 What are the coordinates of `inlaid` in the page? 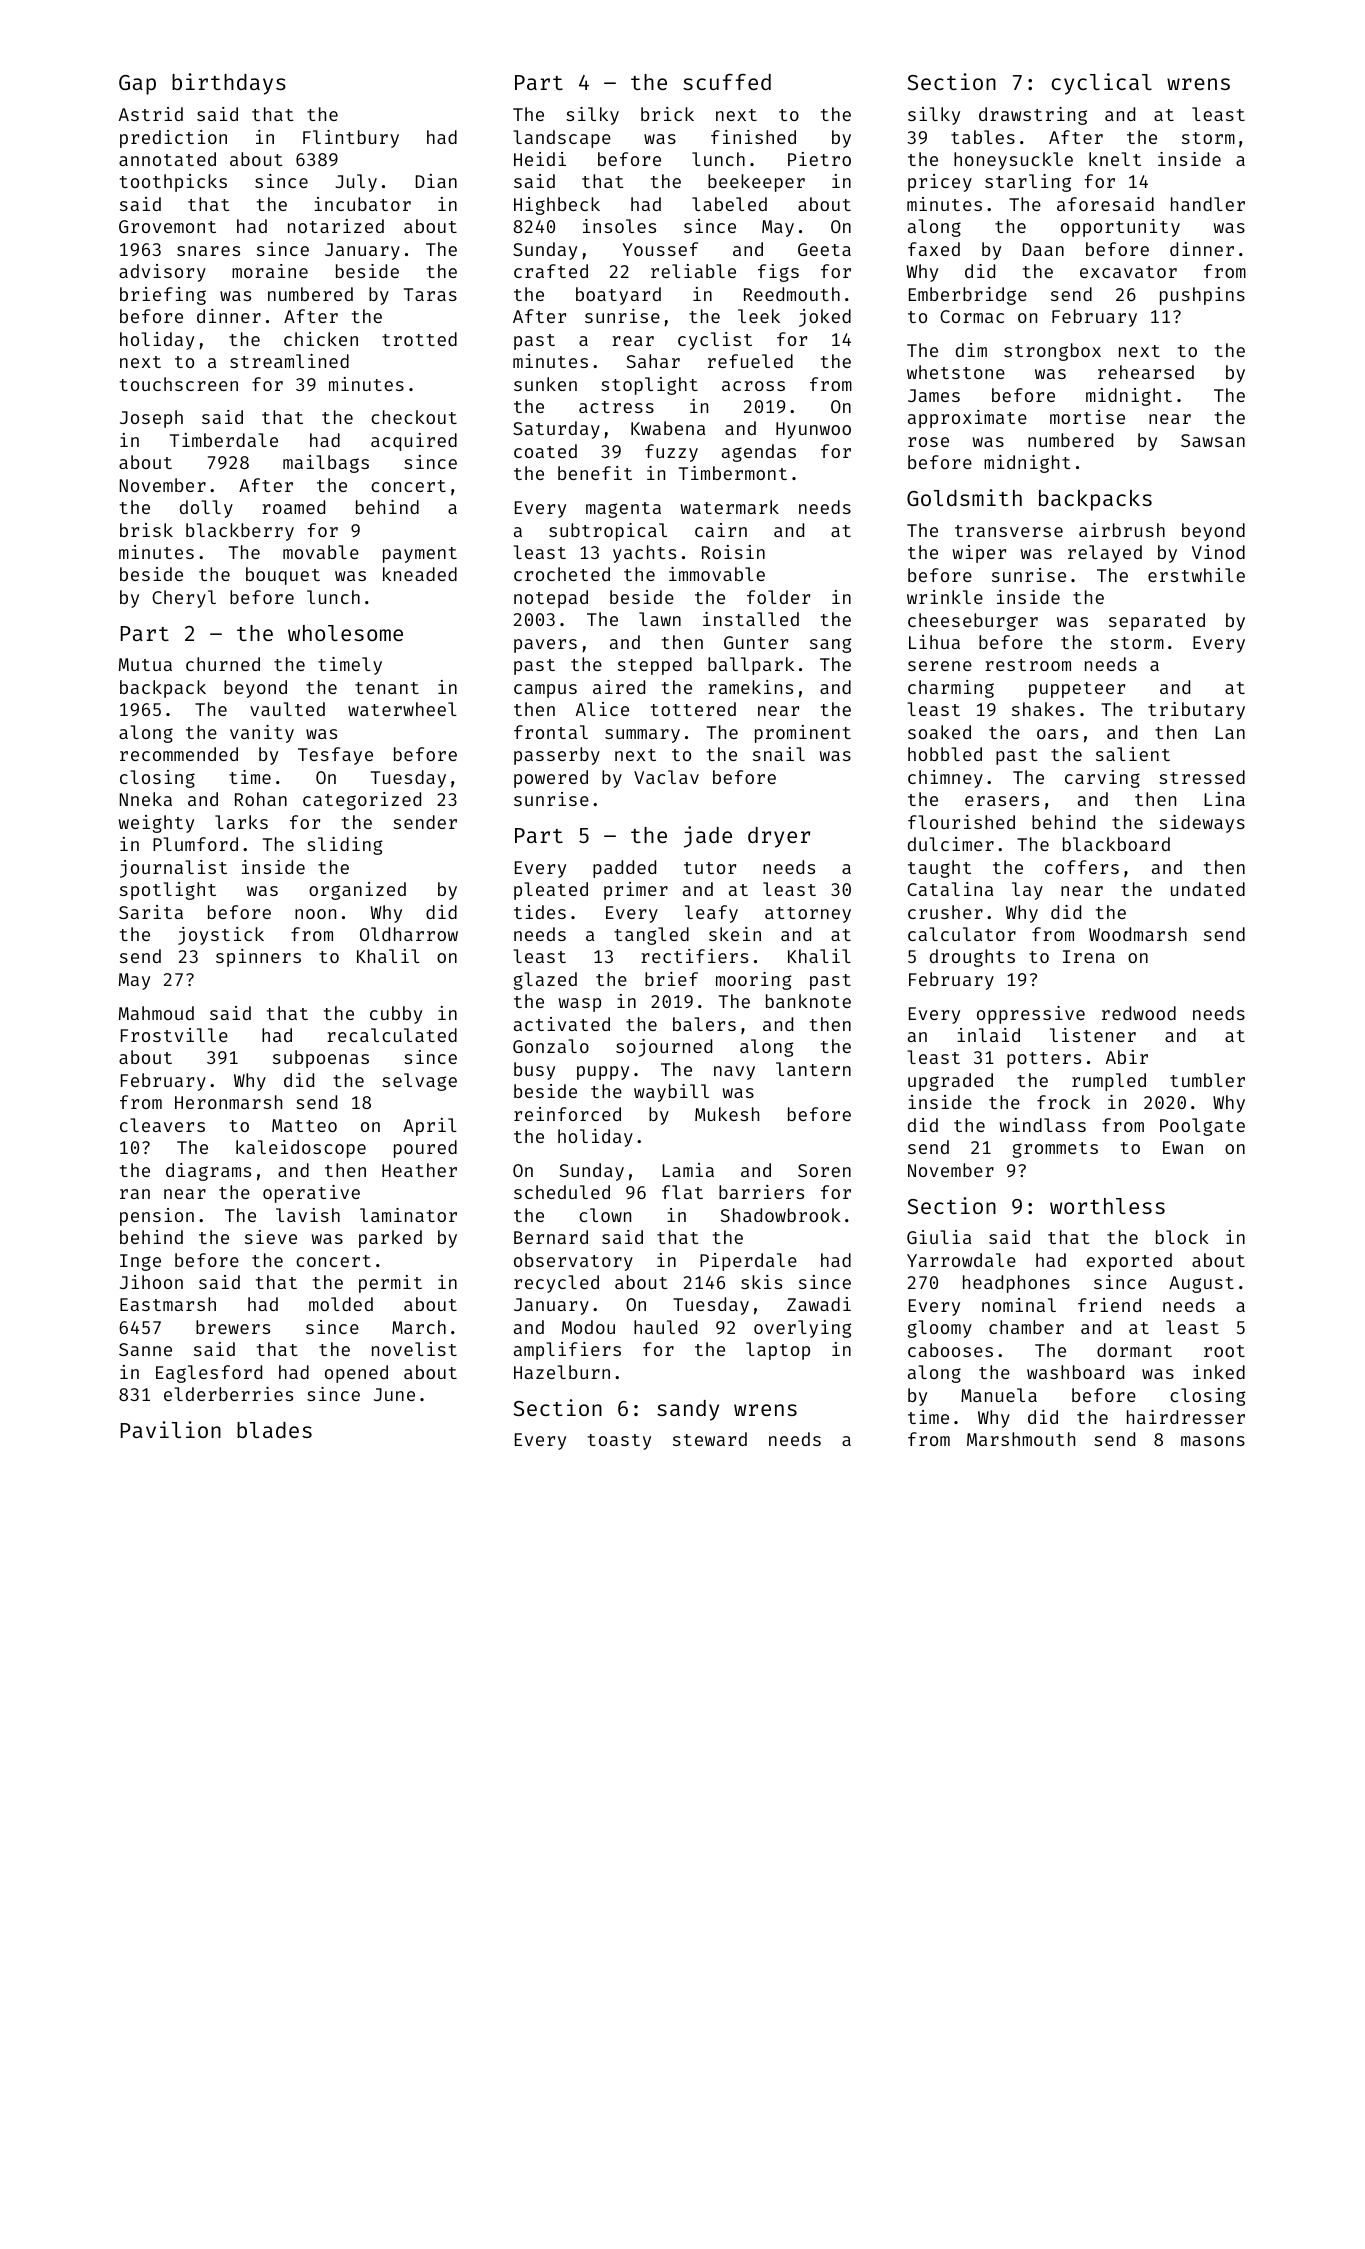 It's located at (988, 1035).
